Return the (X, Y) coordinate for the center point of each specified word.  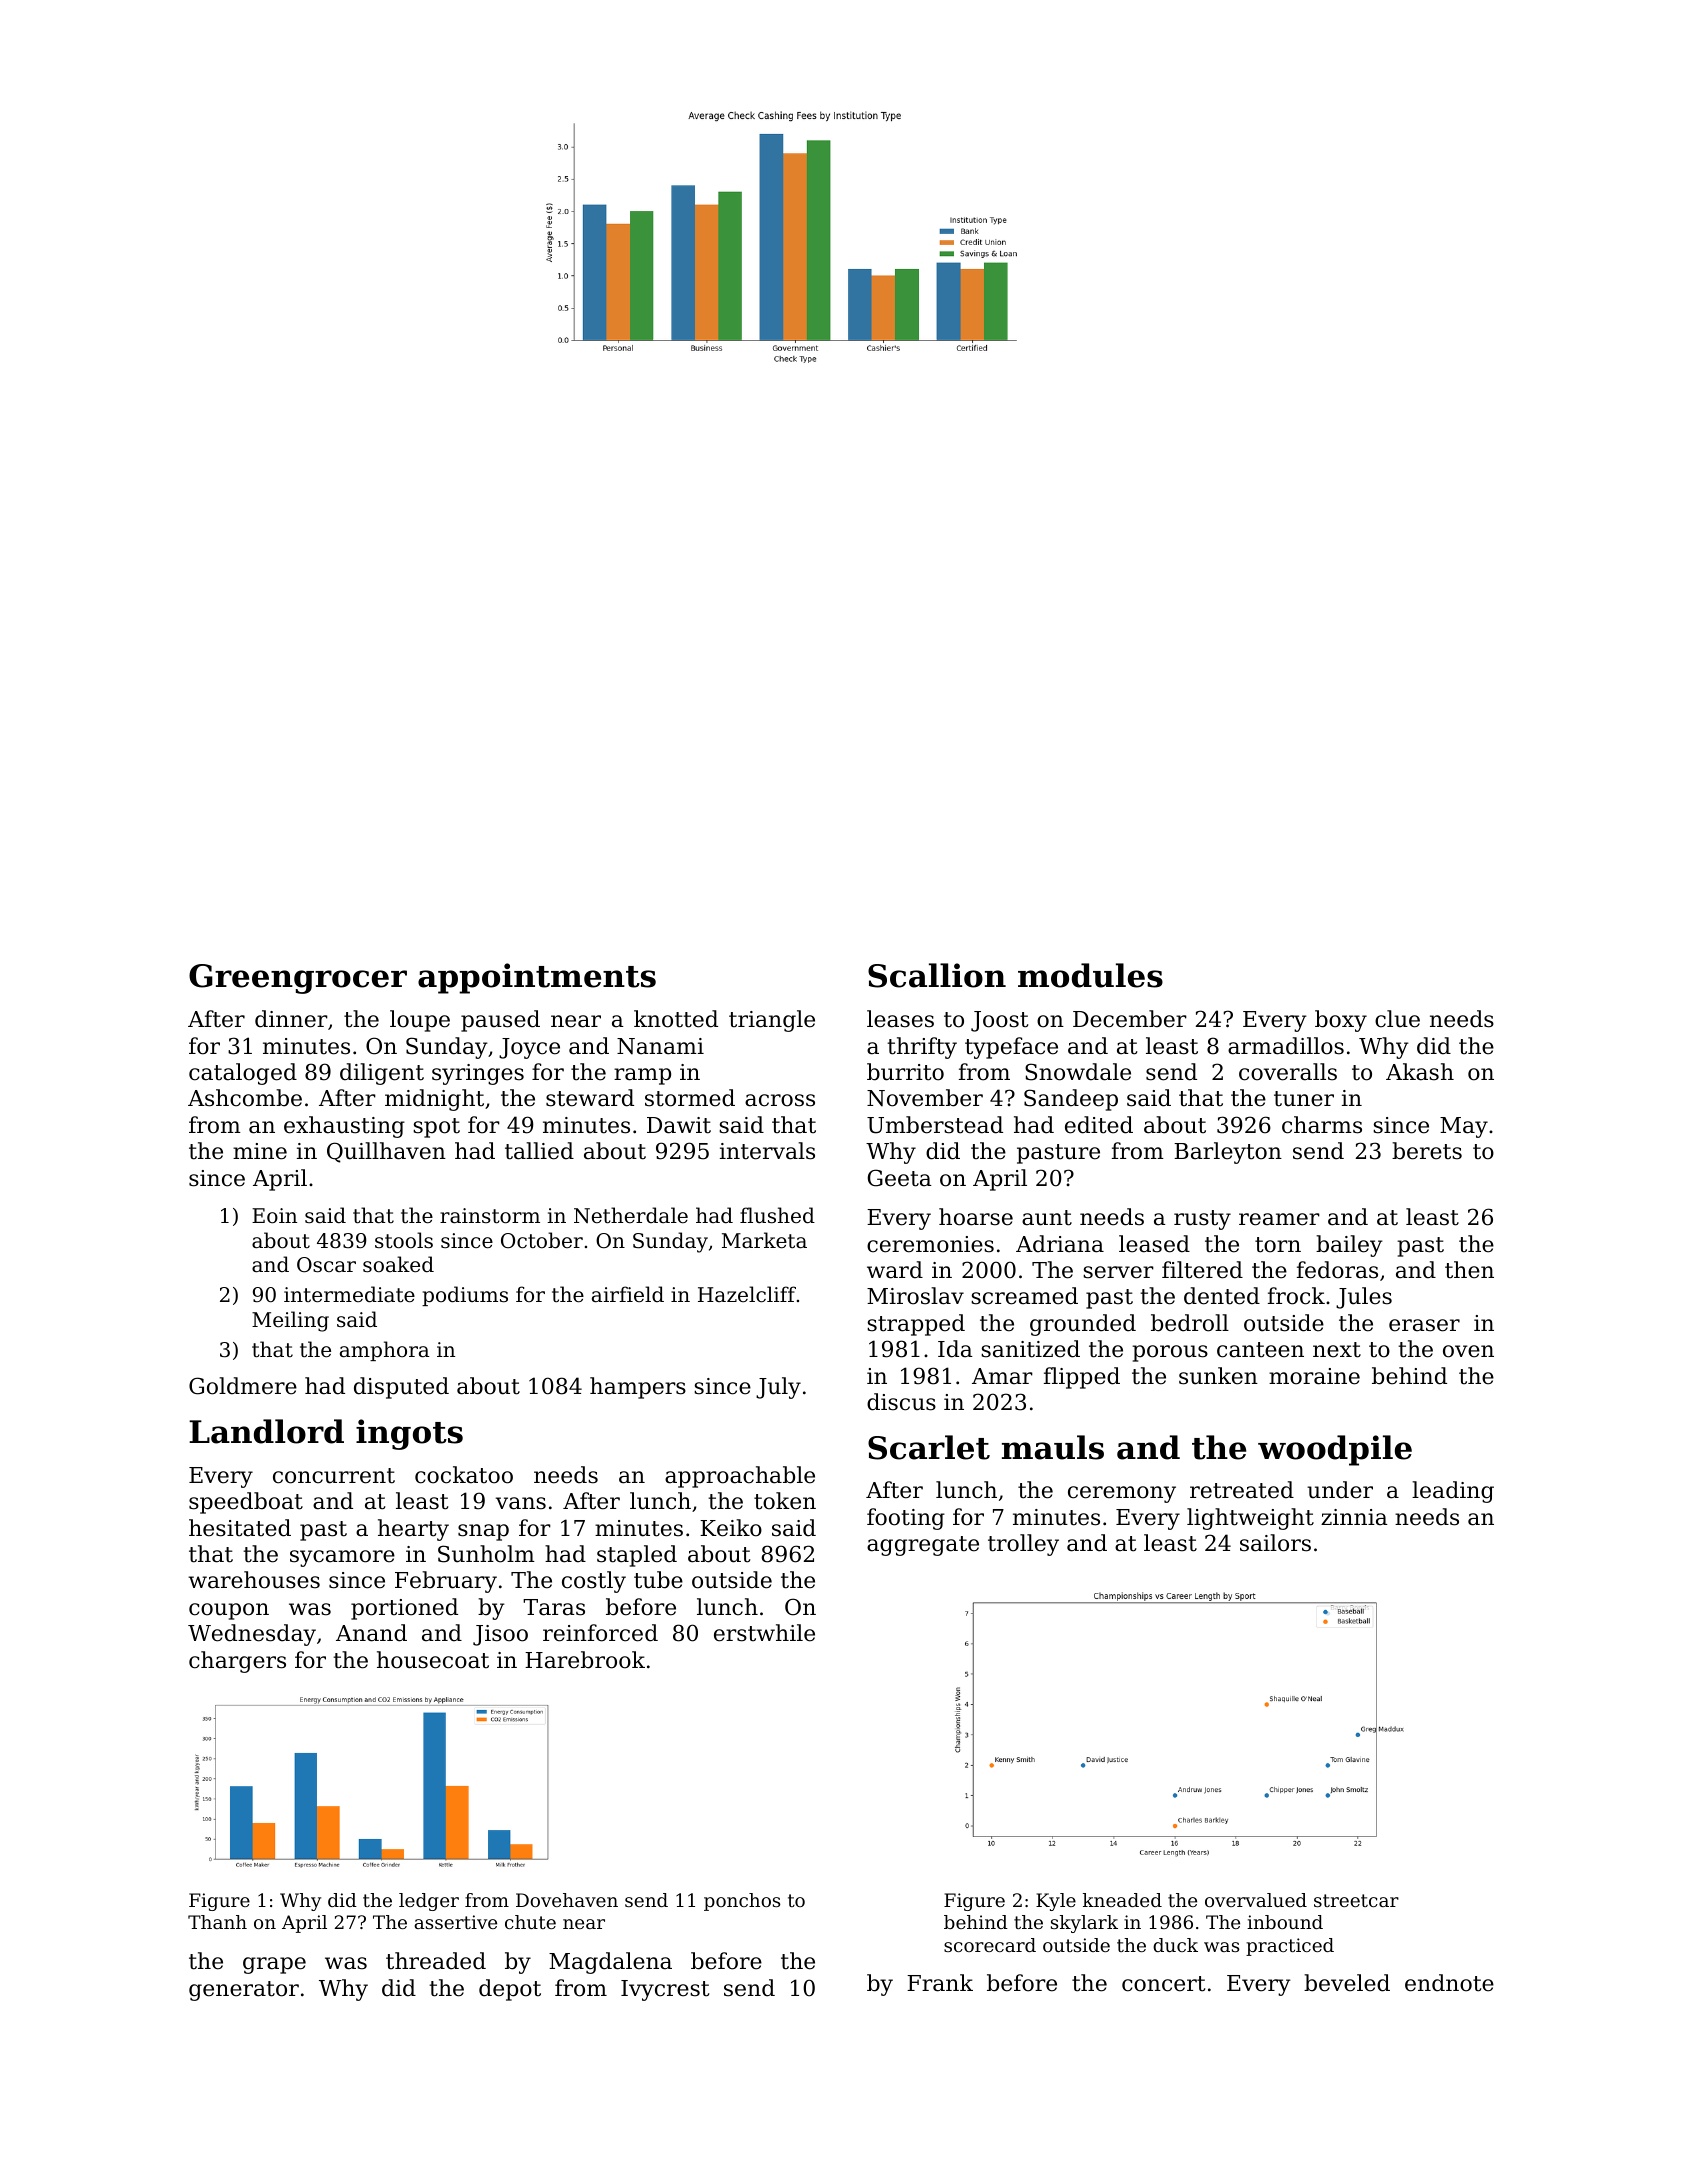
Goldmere (243, 1386)
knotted (676, 1019)
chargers (237, 1662)
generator (244, 1991)
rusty (1202, 1220)
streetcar (1356, 1900)
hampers (638, 1388)
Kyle (1056, 1902)
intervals (767, 1151)
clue (1397, 1019)
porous (1170, 1353)
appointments (537, 978)
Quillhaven (386, 1152)
